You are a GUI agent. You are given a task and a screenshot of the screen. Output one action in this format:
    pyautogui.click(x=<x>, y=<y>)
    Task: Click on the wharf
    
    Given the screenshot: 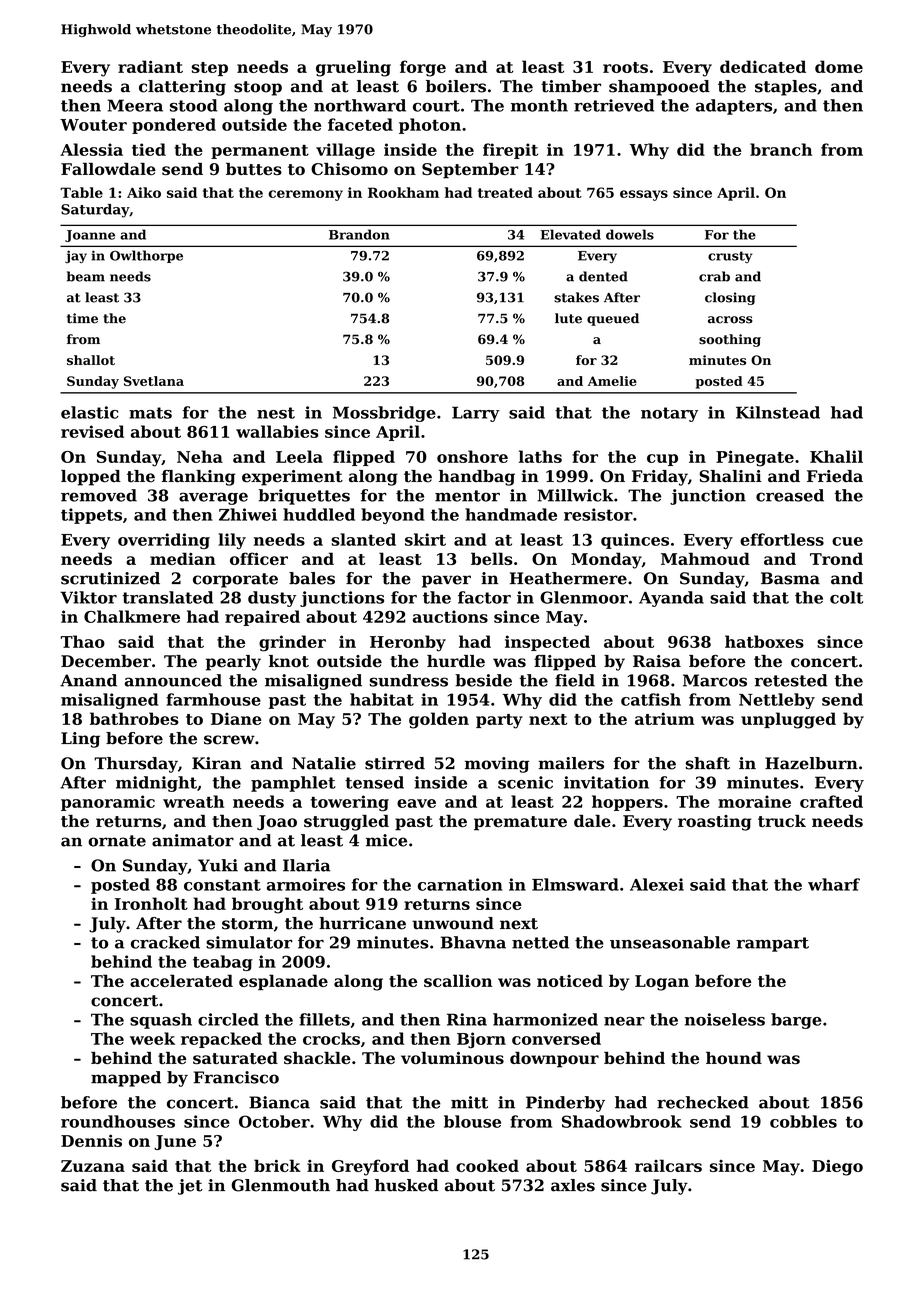 What is the action you would take?
    pyautogui.click(x=834, y=884)
